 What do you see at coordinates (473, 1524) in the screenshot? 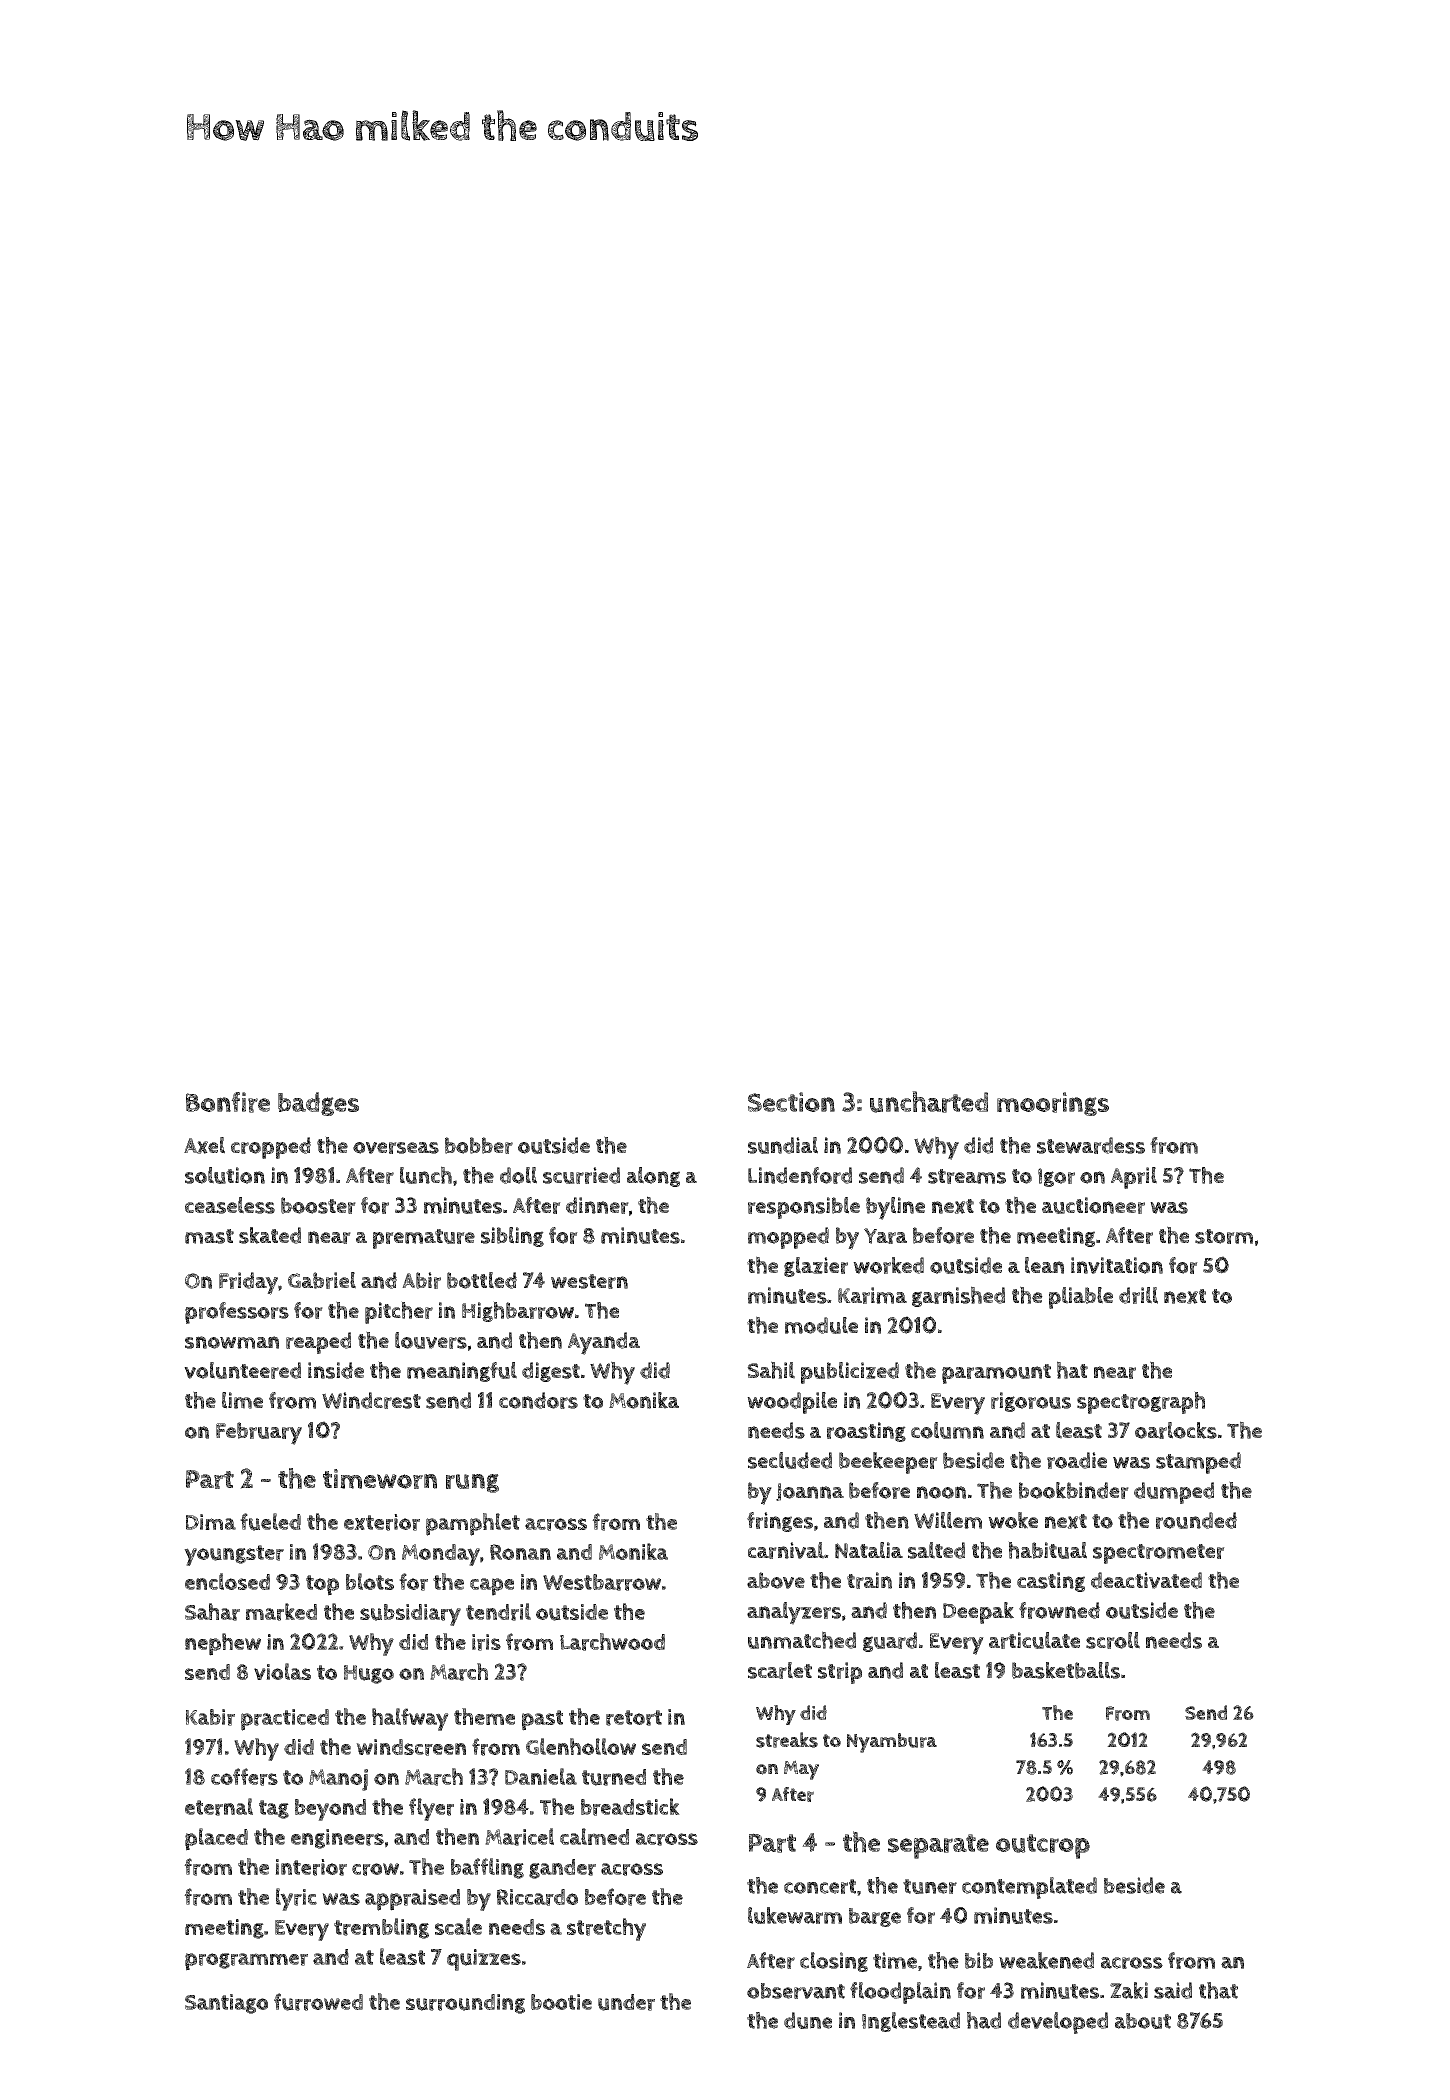
I see `pamphlet` at bounding box center [473, 1524].
